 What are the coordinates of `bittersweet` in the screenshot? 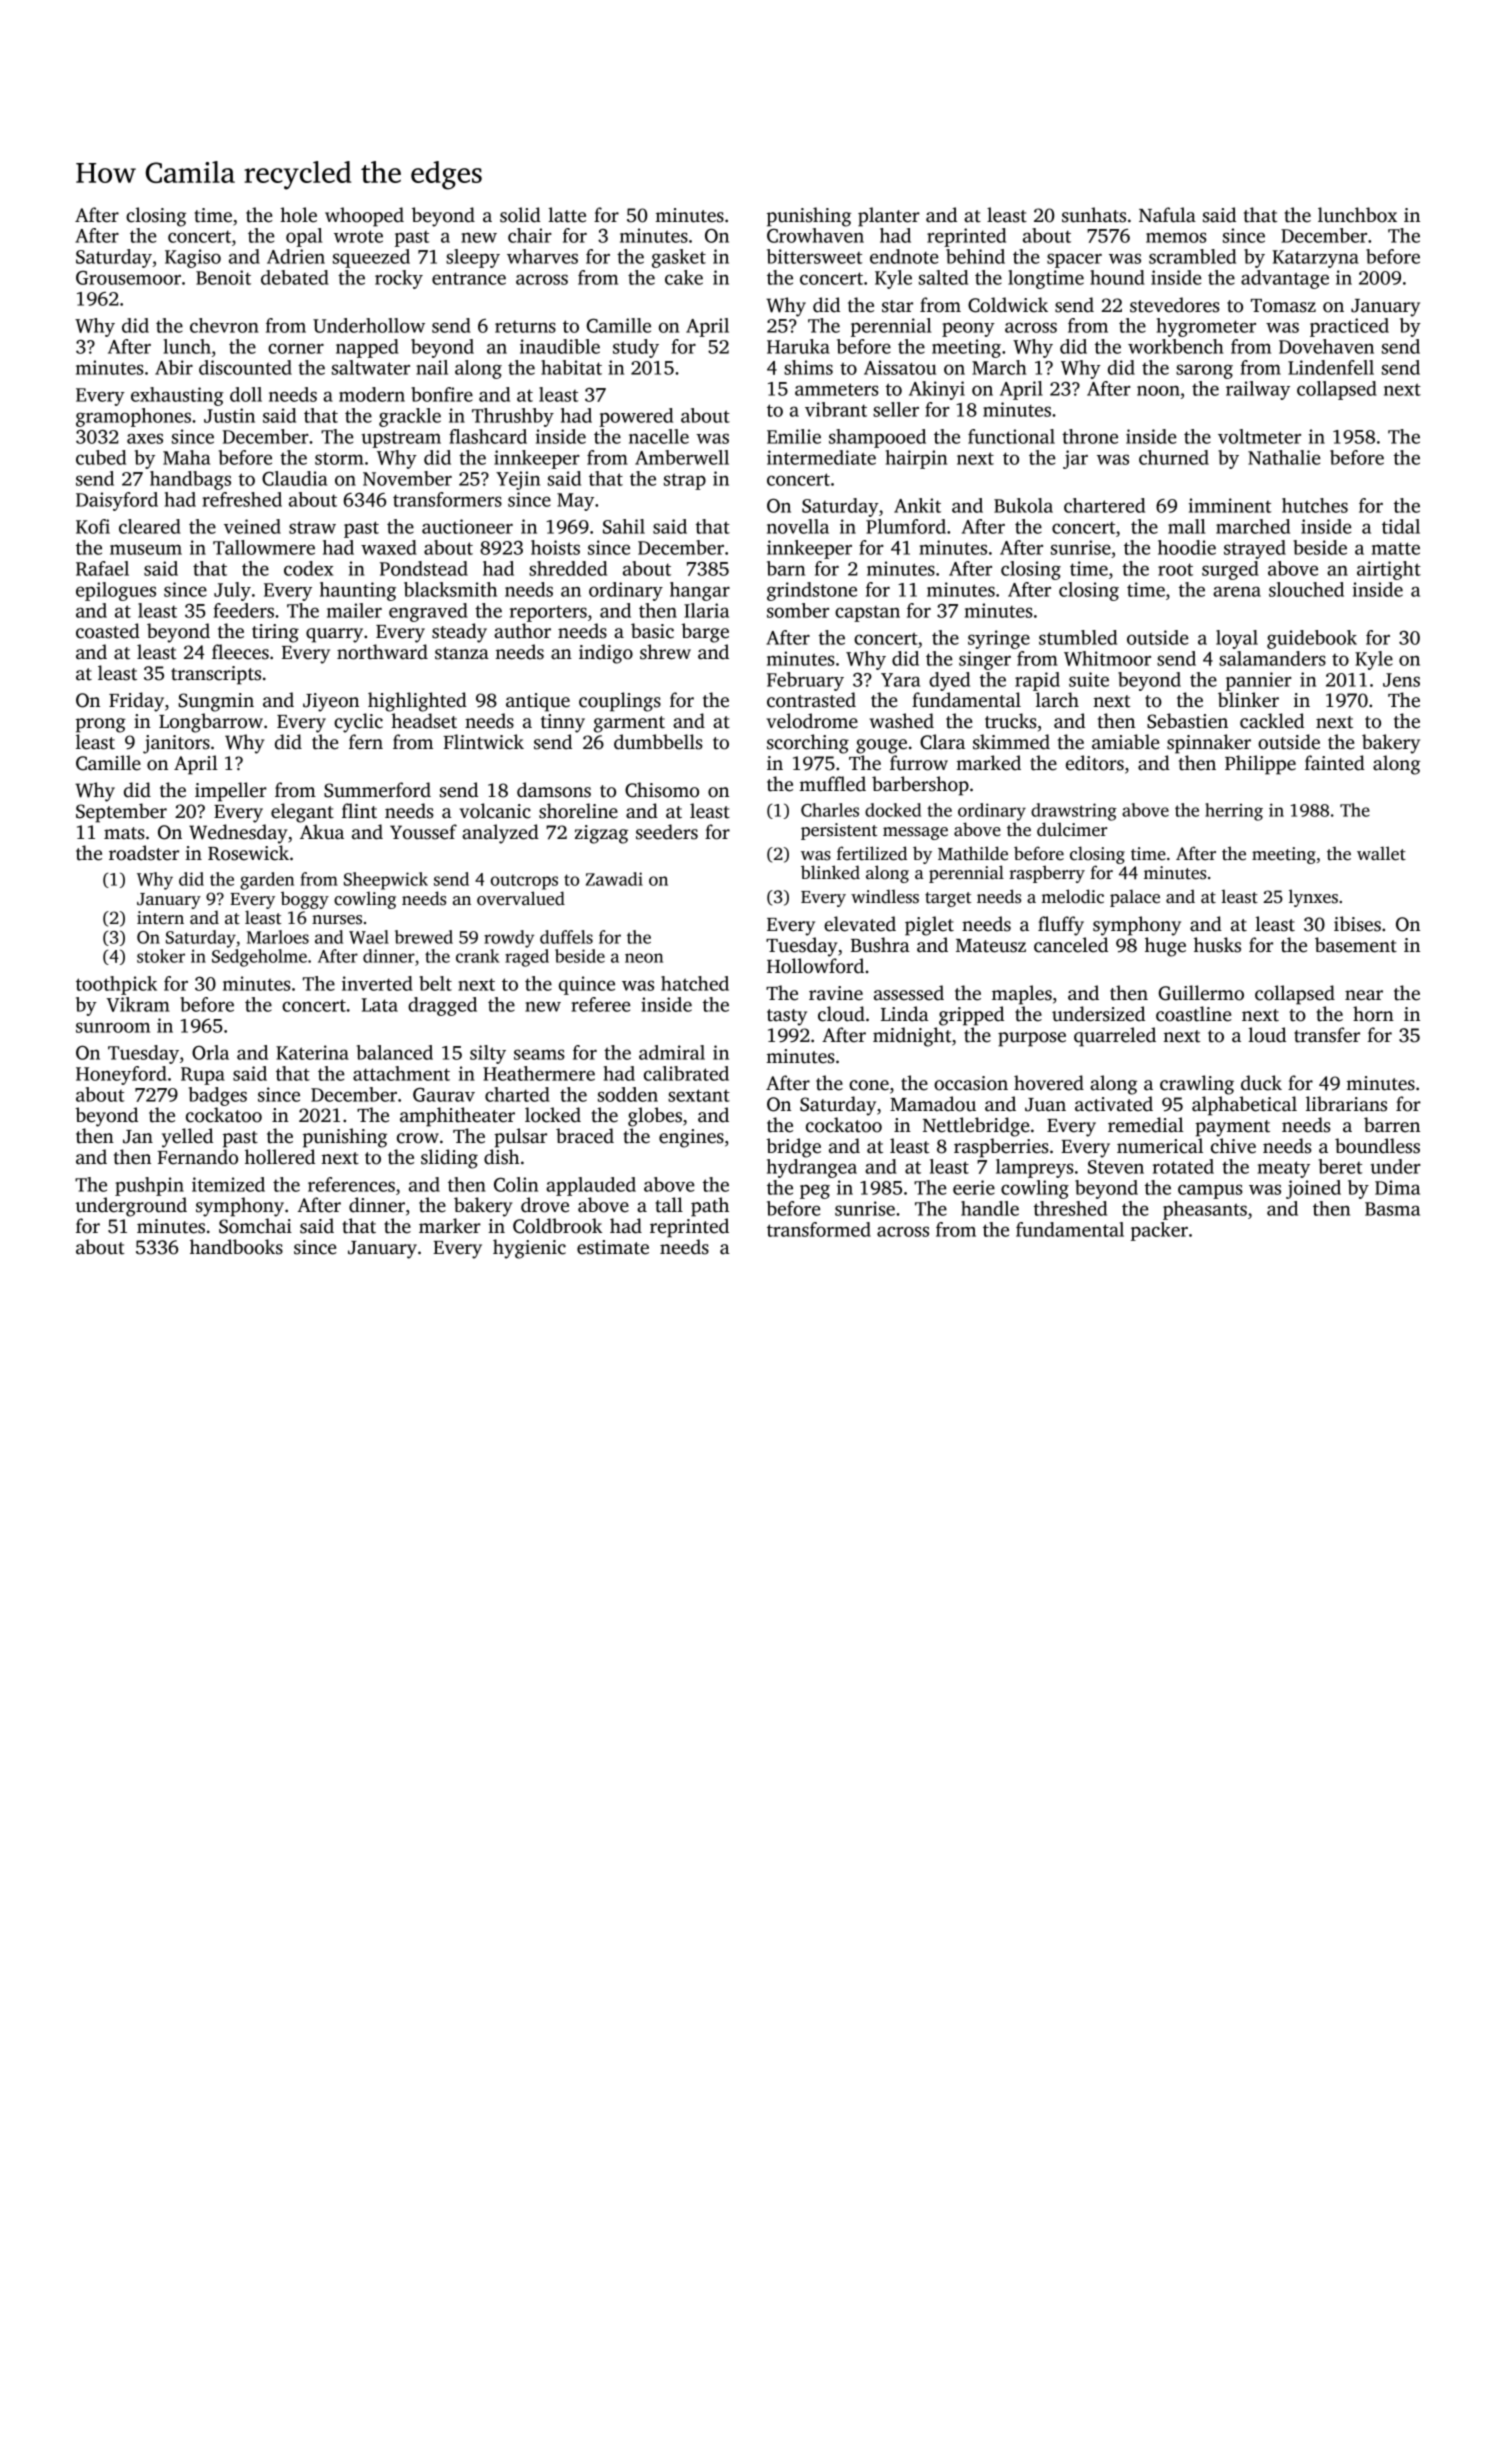 It's located at (814, 256).
